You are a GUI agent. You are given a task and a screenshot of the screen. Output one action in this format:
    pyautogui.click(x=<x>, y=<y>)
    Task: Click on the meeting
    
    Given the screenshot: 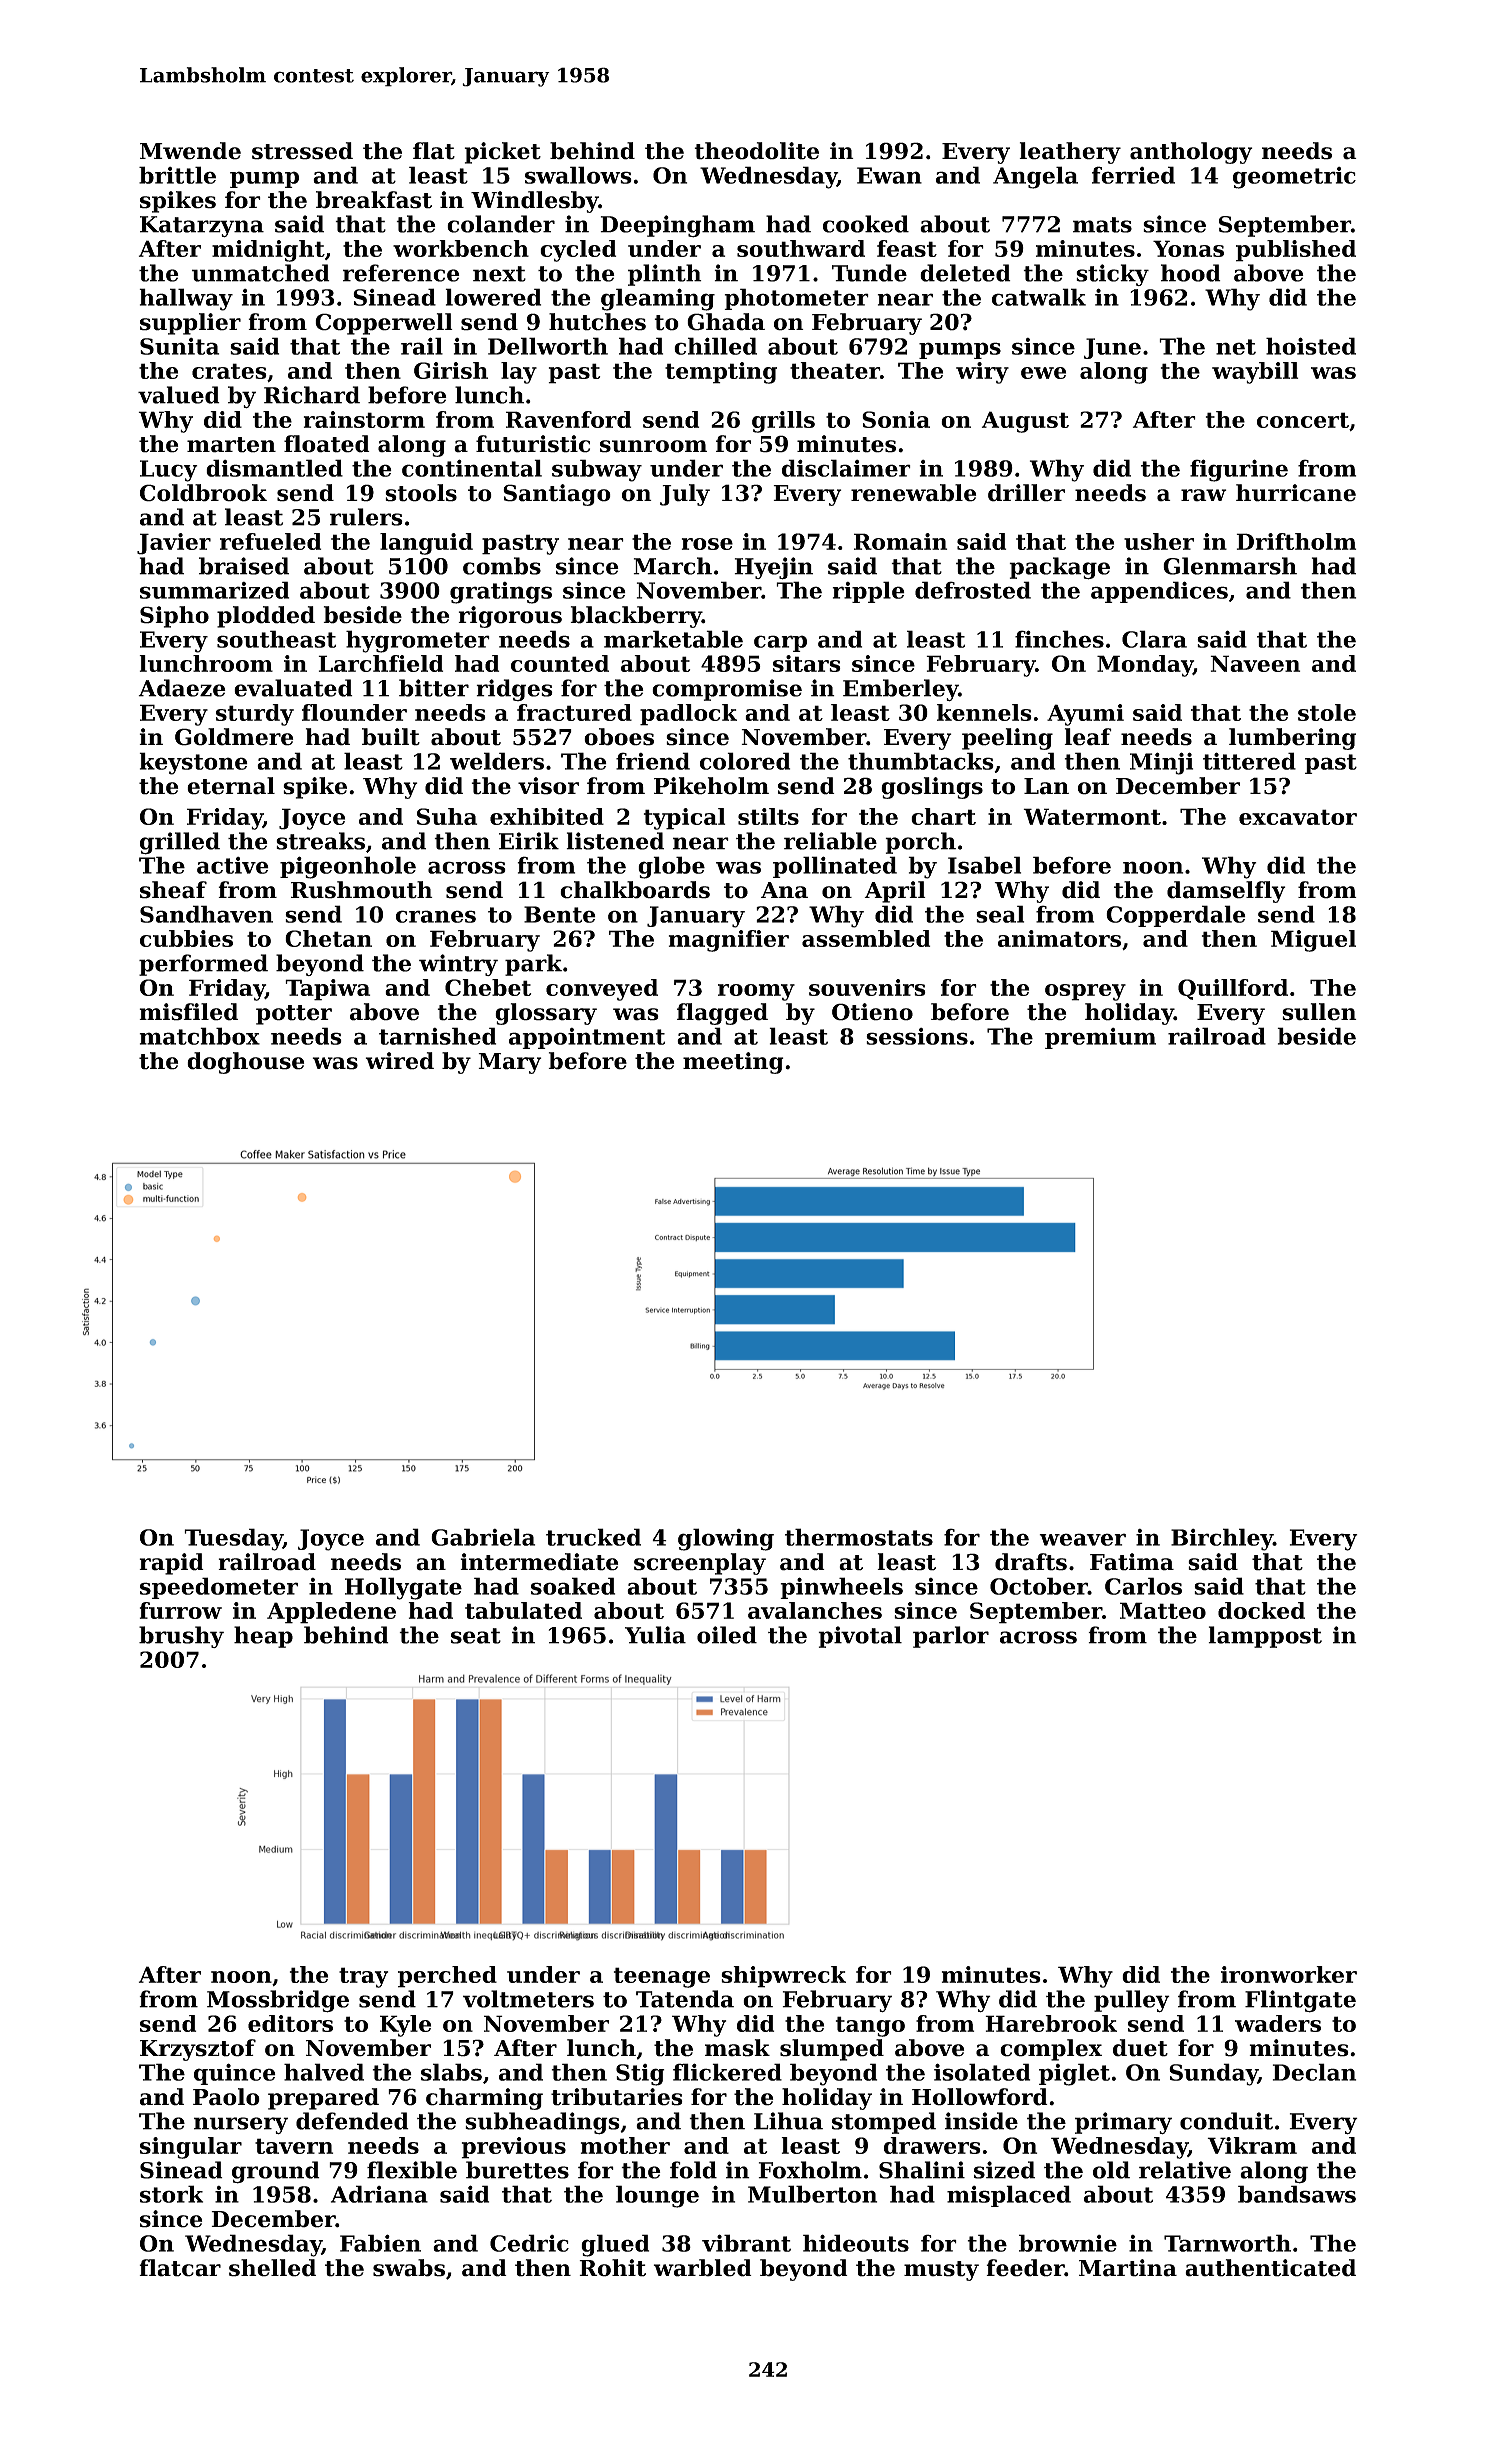 What is the action you would take?
    pyautogui.click(x=733, y=1063)
